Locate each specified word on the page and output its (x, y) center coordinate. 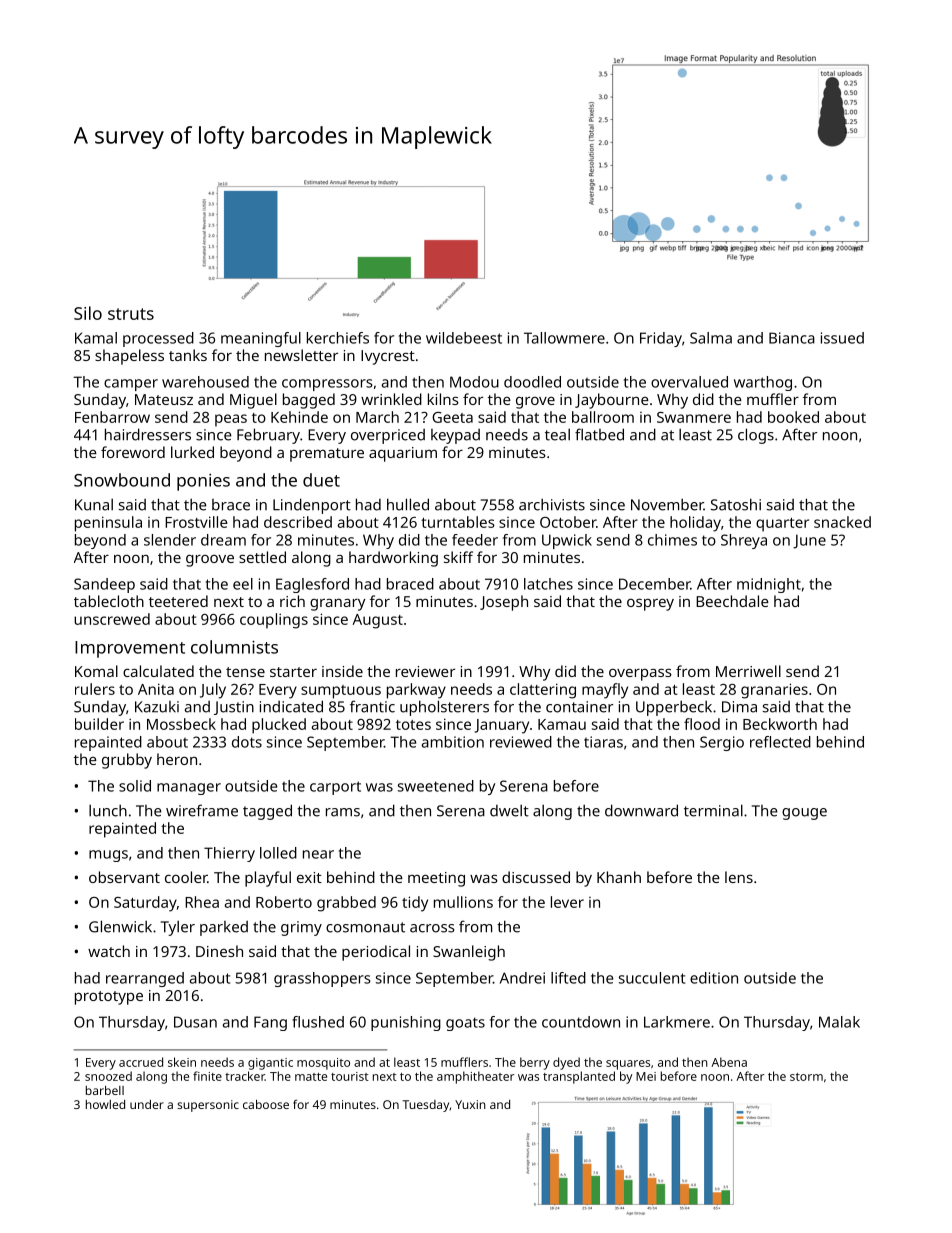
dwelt (509, 811)
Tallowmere (564, 338)
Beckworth (780, 724)
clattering (543, 691)
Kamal (96, 338)
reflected (780, 742)
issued (842, 338)
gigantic (270, 1064)
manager (189, 789)
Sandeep (104, 585)
